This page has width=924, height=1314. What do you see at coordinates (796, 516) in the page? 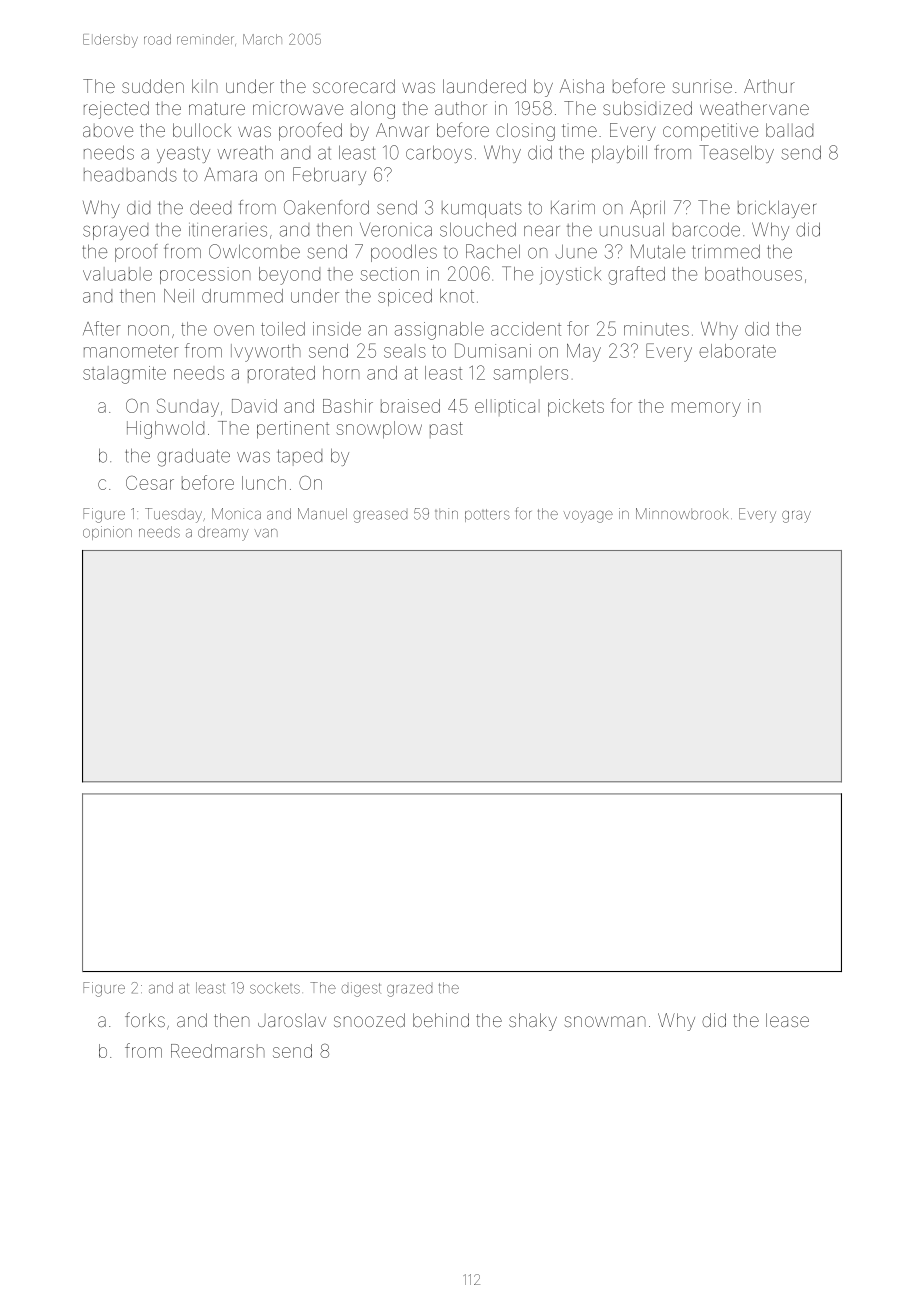
I see `gray` at bounding box center [796, 516].
